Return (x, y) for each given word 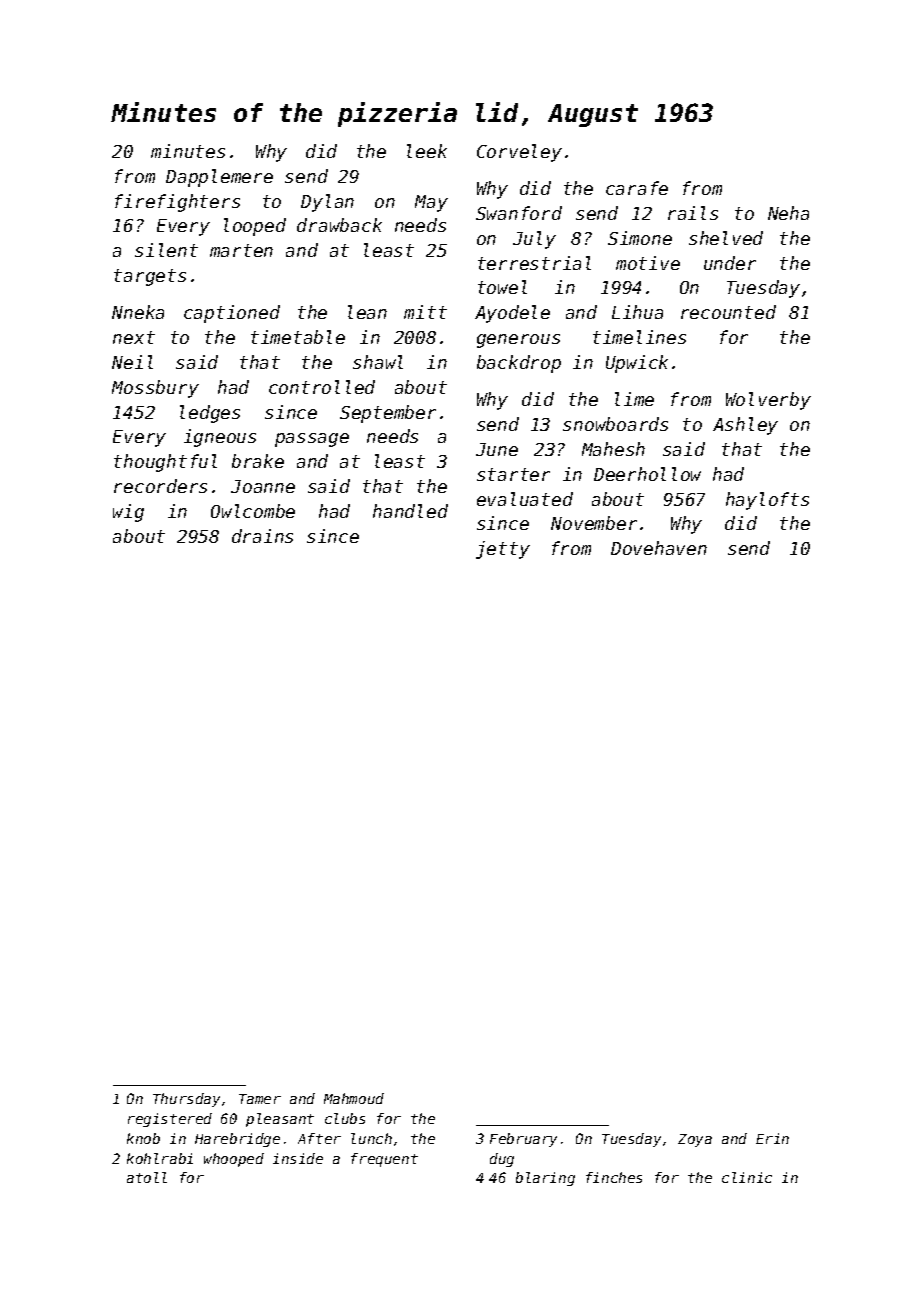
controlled (322, 387)
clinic (747, 1177)
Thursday (186, 1100)
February (523, 1140)
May (431, 203)
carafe (637, 188)
